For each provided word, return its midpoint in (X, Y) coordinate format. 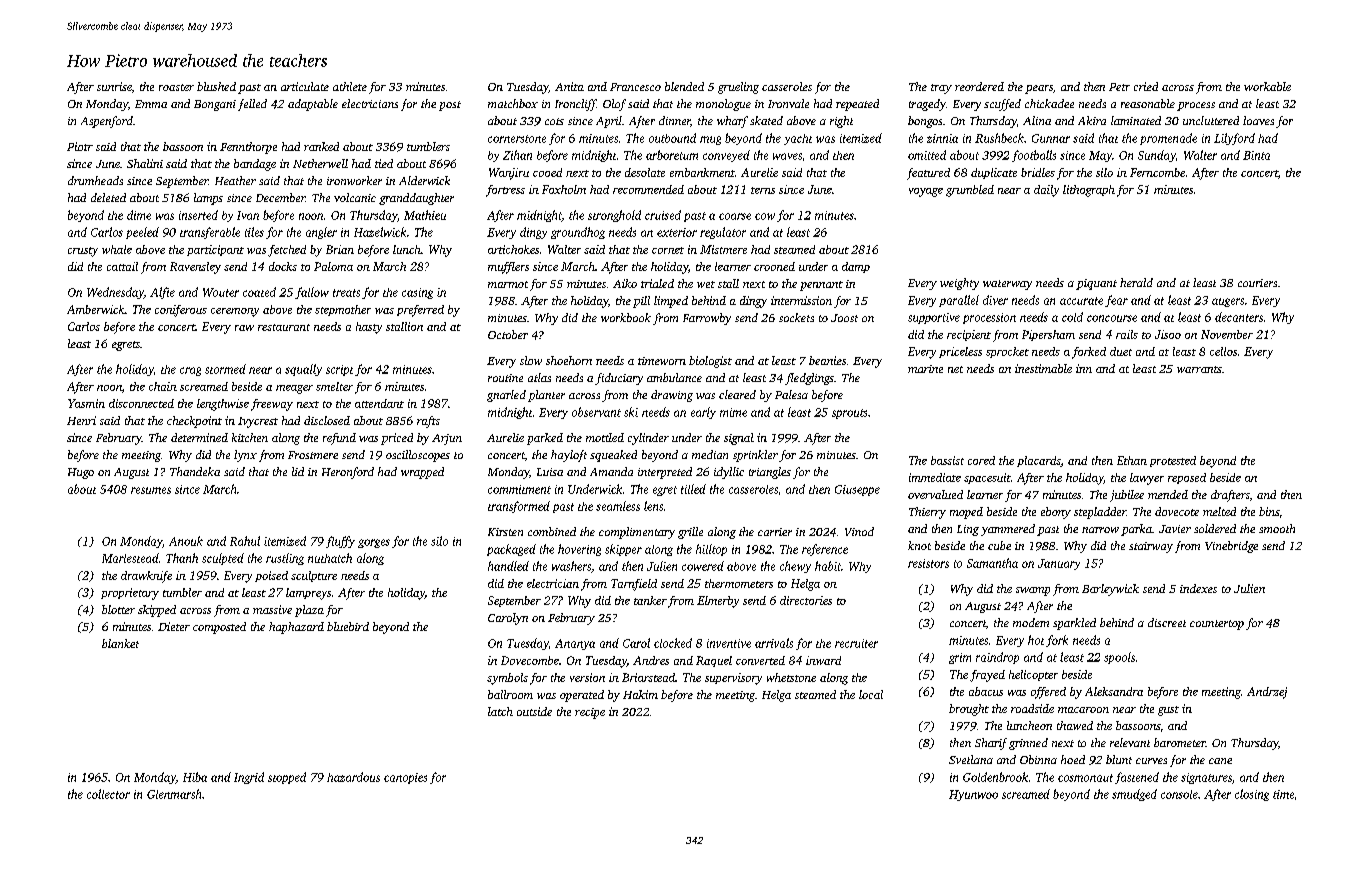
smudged (1134, 795)
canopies (405, 778)
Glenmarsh (174, 794)
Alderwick (424, 180)
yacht (798, 139)
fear (1116, 301)
